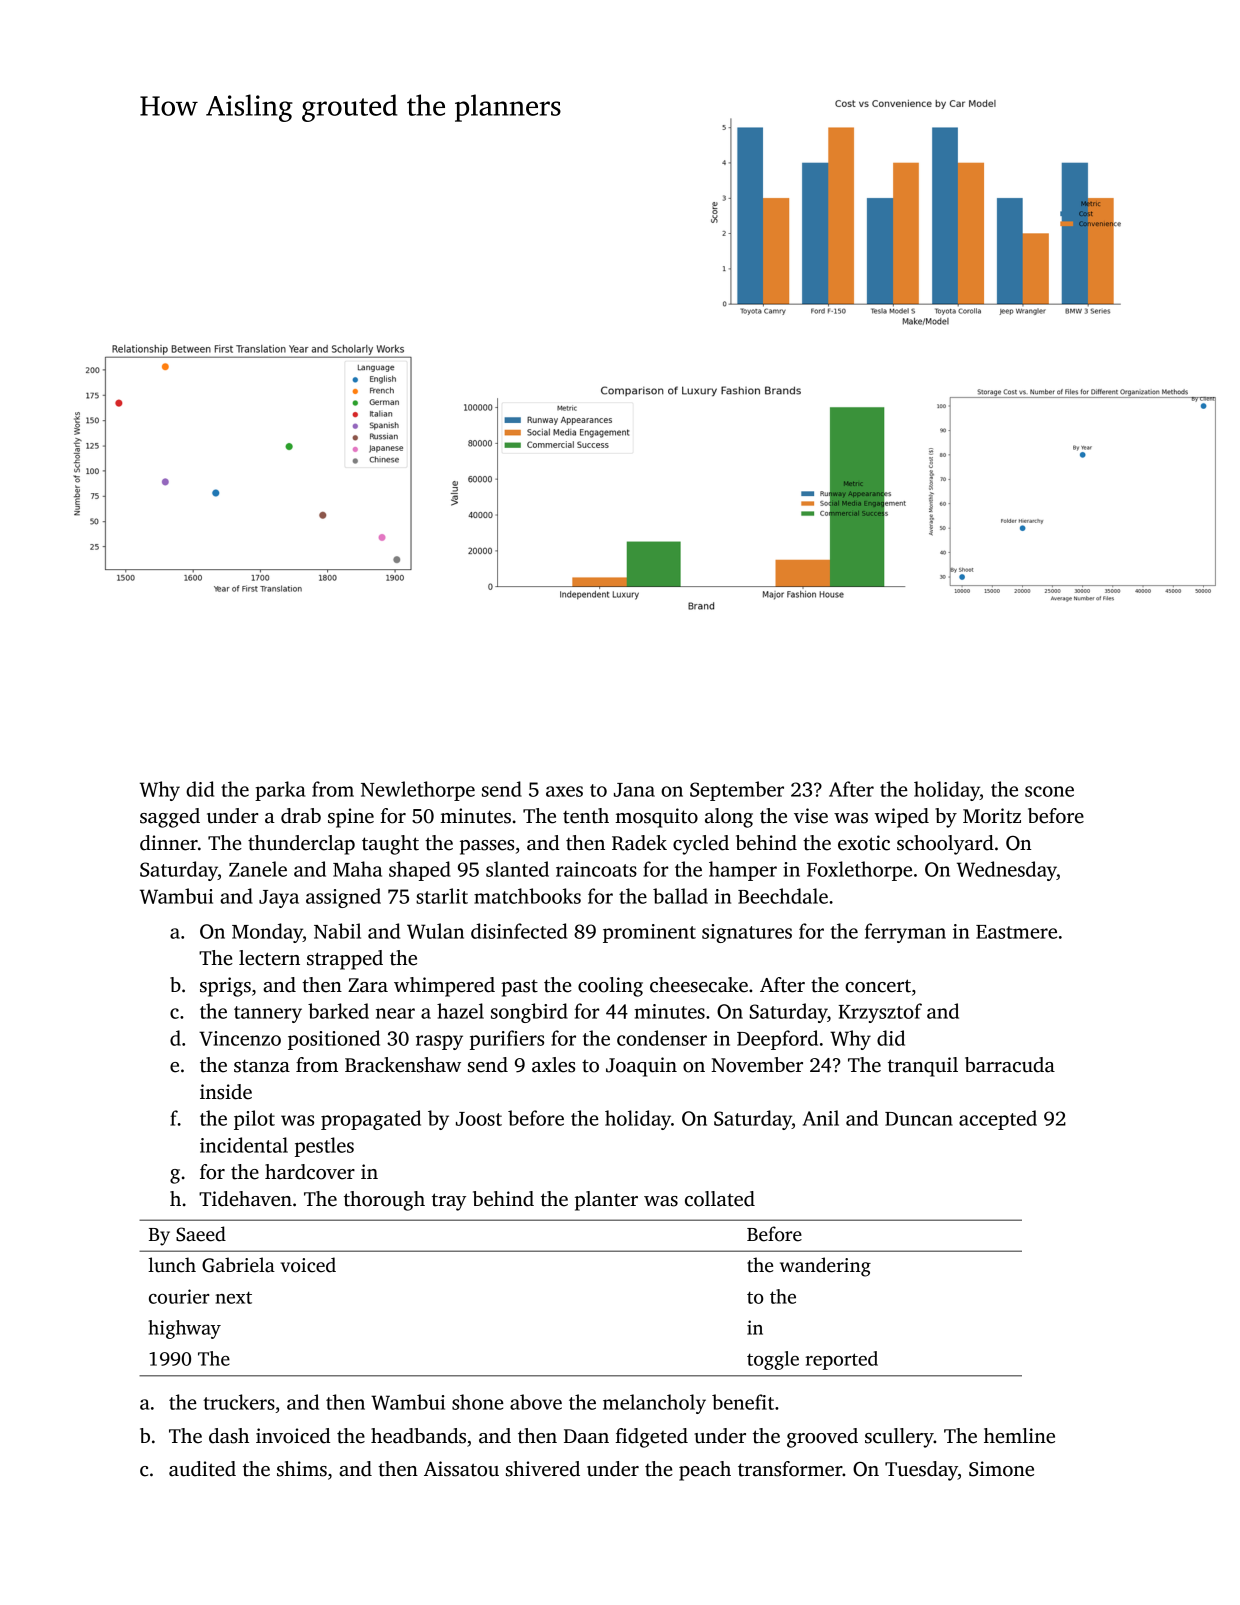  What do you see at coordinates (269, 958) in the document?
I see `lectern` at bounding box center [269, 958].
